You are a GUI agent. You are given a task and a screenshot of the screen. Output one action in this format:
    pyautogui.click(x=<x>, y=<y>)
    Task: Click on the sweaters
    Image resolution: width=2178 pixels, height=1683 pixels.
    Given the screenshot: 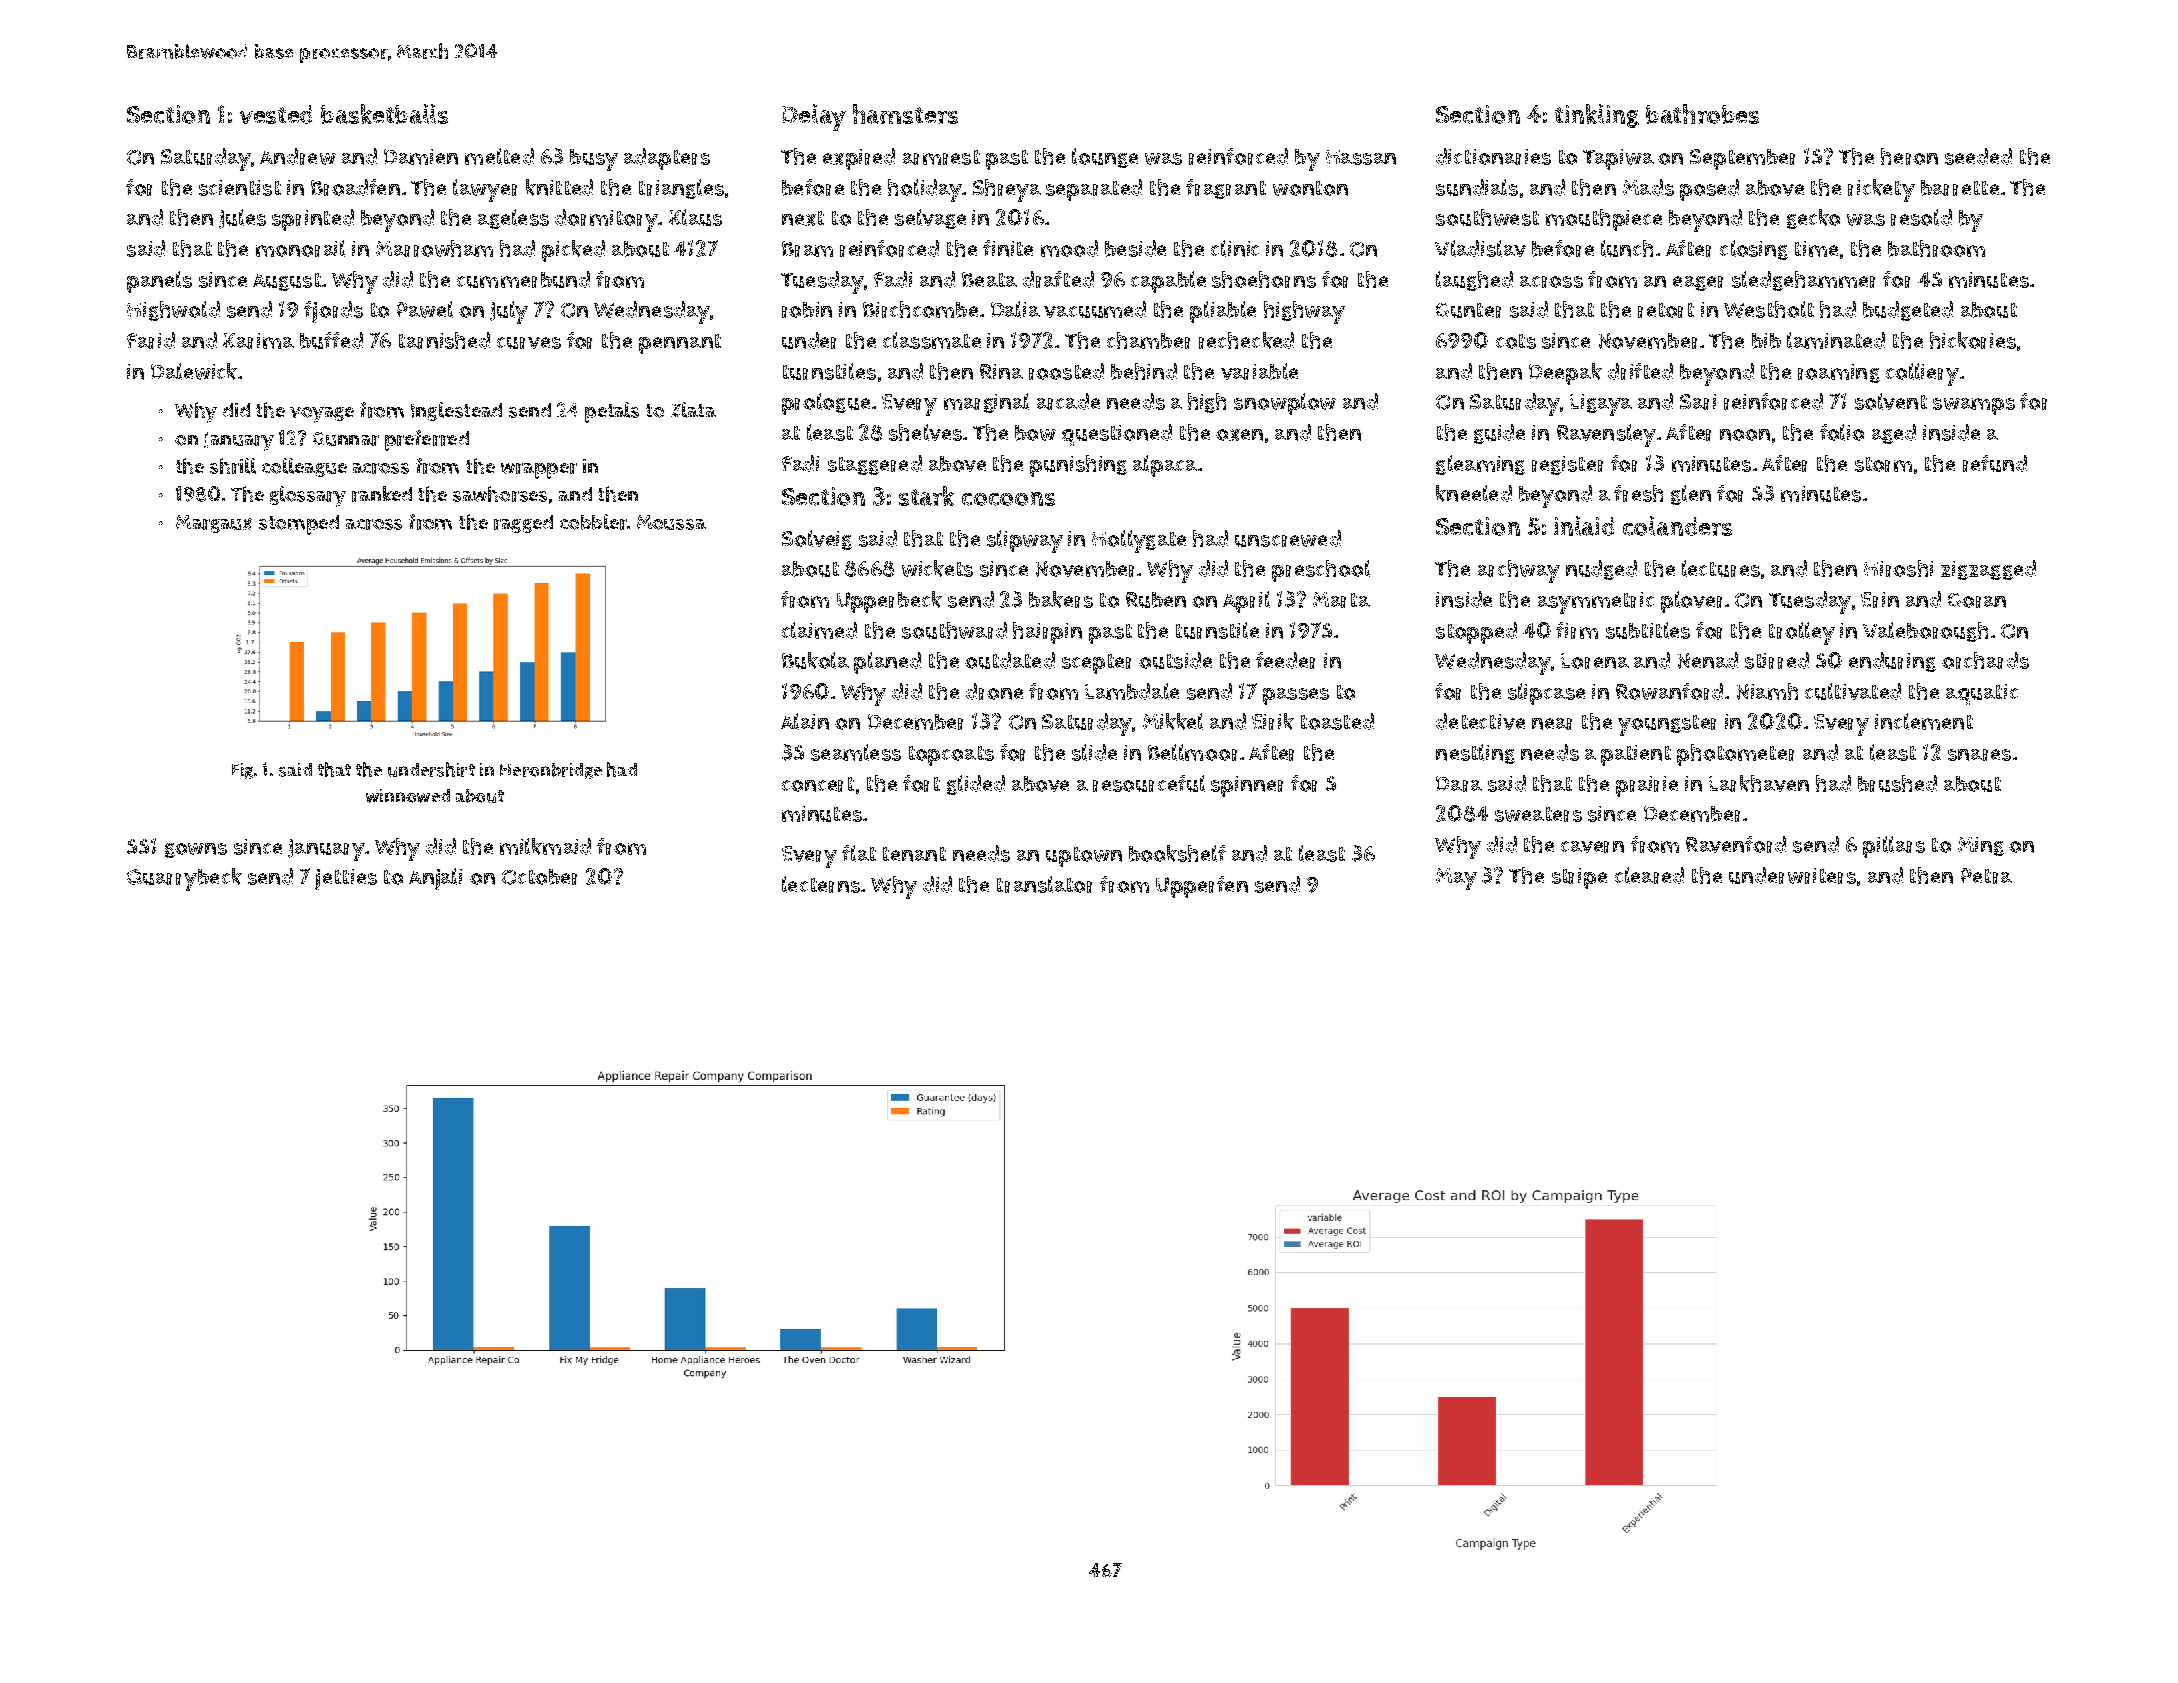 What is the action you would take?
    pyautogui.click(x=1538, y=814)
